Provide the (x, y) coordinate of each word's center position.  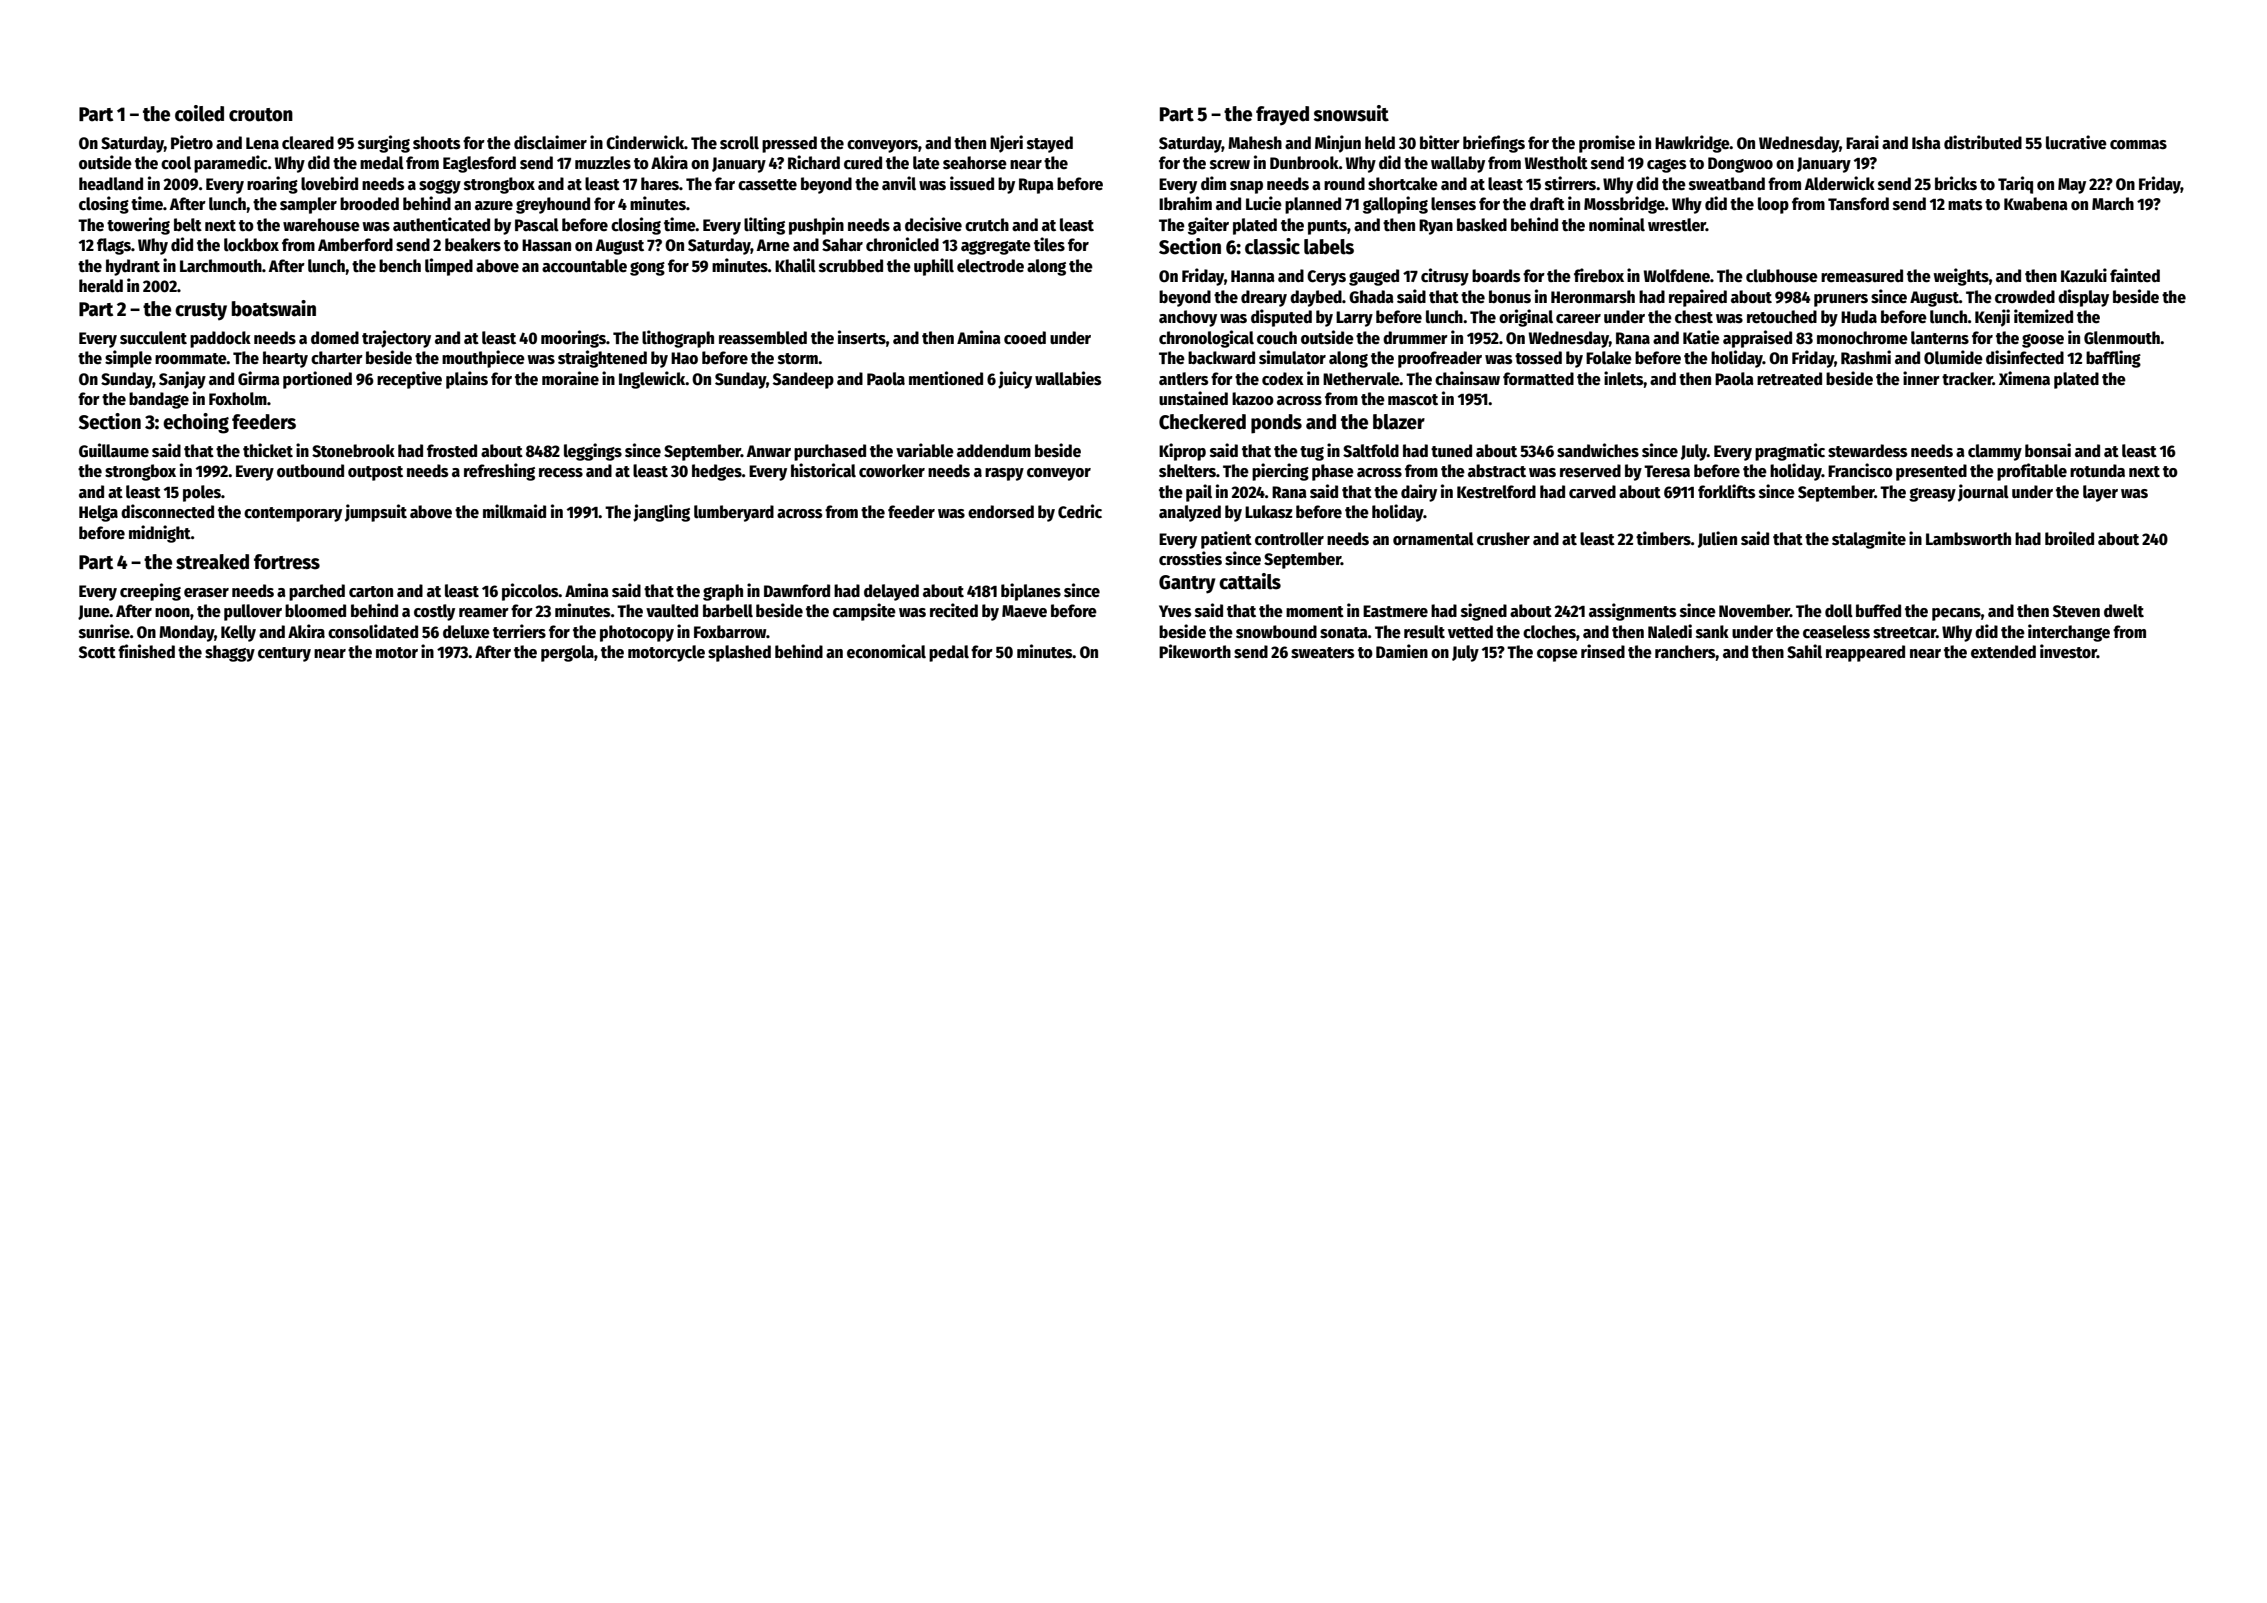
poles (202, 493)
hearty (285, 359)
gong (647, 269)
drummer (1415, 338)
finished (146, 651)
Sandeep (803, 380)
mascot (1413, 400)
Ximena (2024, 378)
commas (2138, 145)
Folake (1609, 358)
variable (925, 450)
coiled (199, 113)
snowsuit (1351, 113)
